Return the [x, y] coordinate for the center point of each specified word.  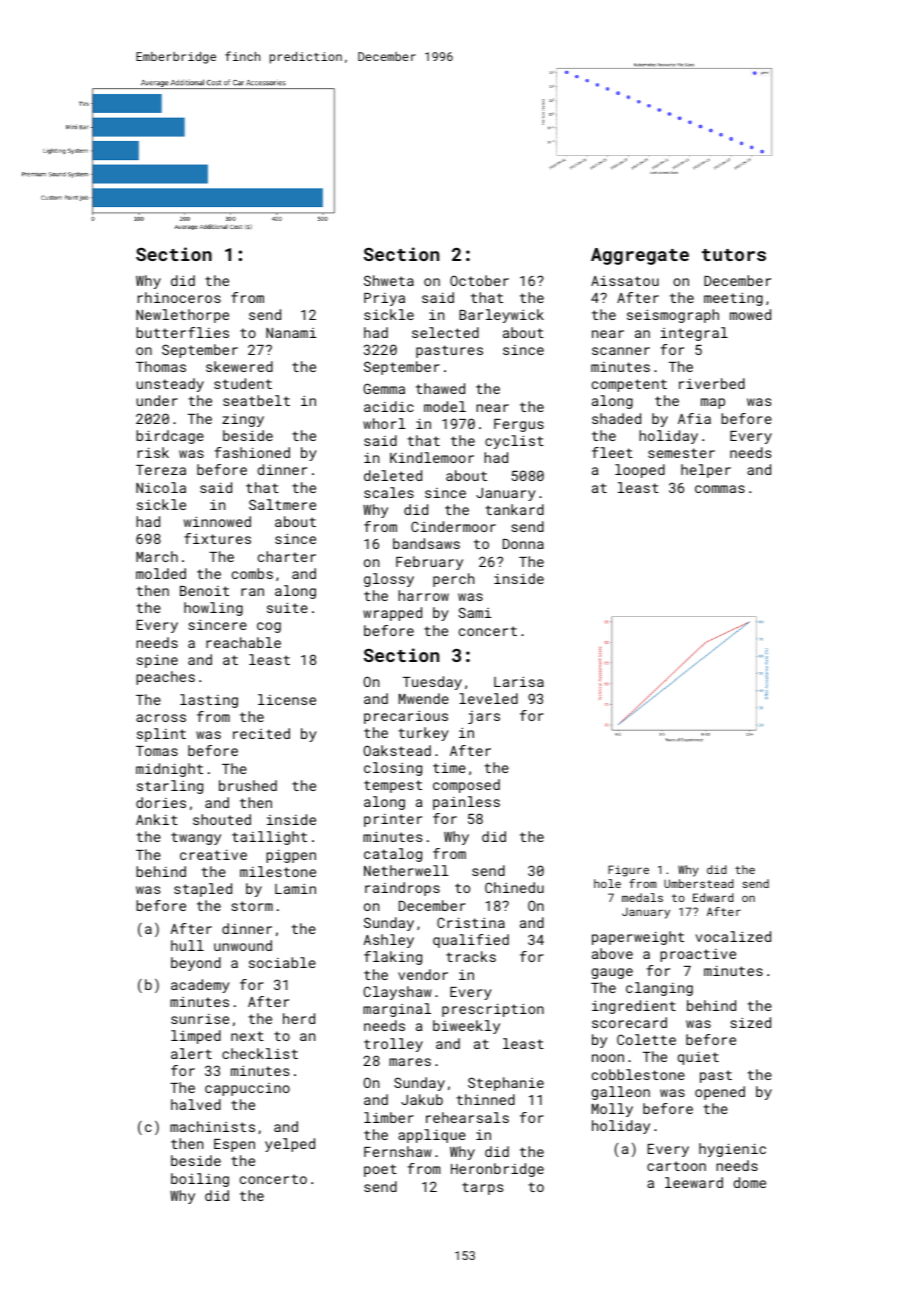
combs [252, 573]
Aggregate [640, 256]
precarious [406, 717]
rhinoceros [179, 297]
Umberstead [699, 883]
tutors [734, 255]
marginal [397, 1010]
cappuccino [247, 1089]
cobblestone [638, 1074]
